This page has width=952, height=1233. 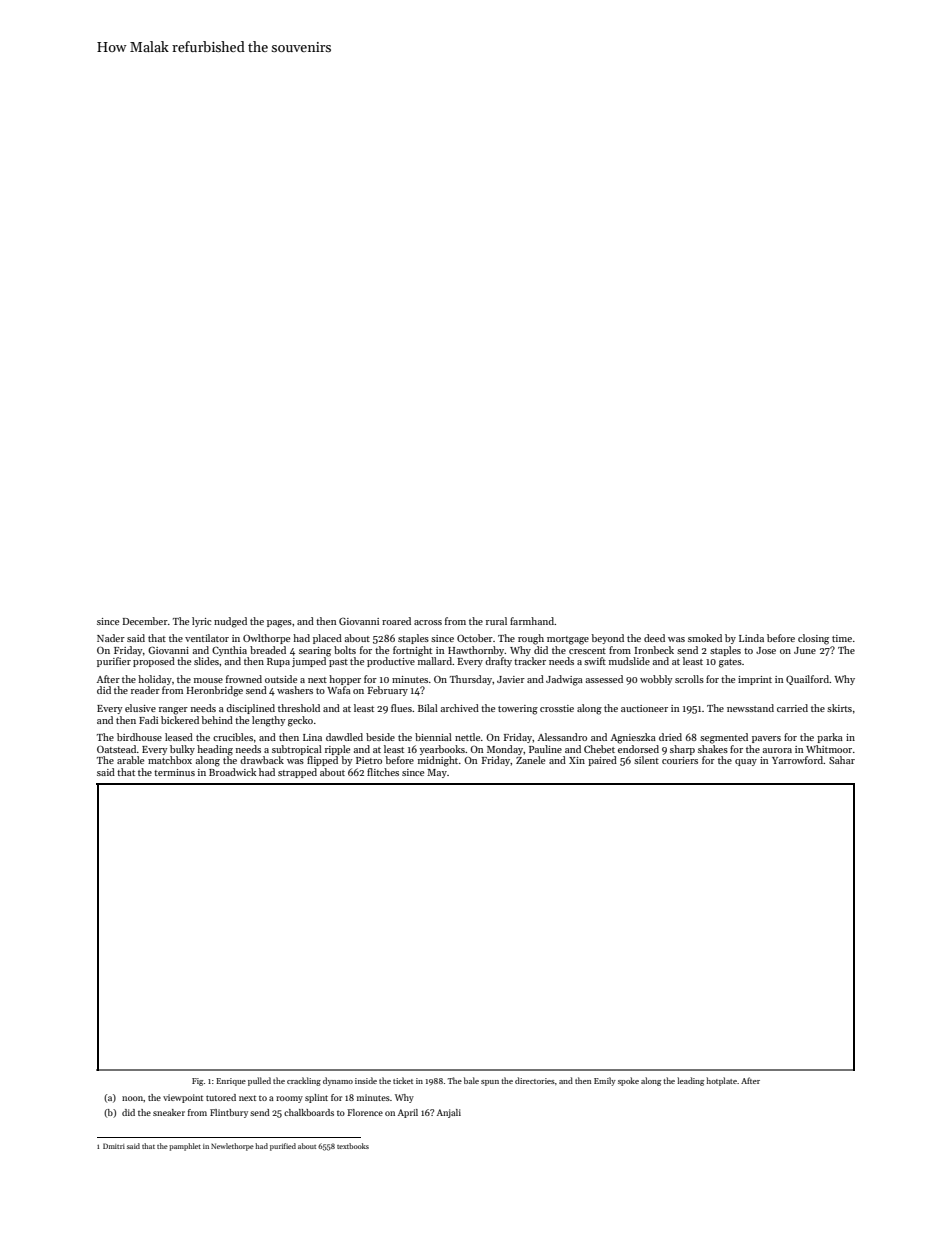 I want to click on terminus, so click(x=174, y=772).
